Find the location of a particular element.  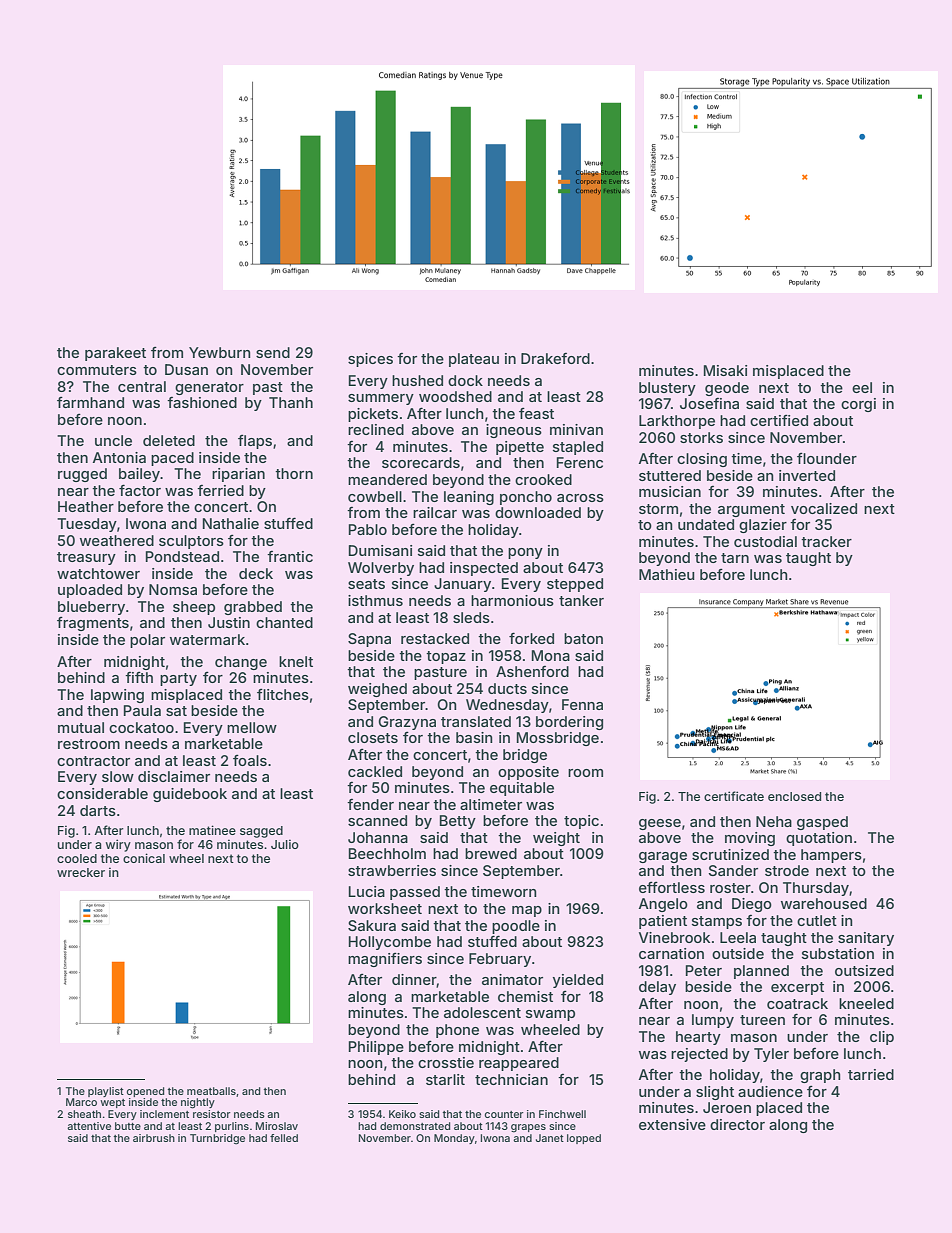

certificate is located at coordinates (734, 796).
